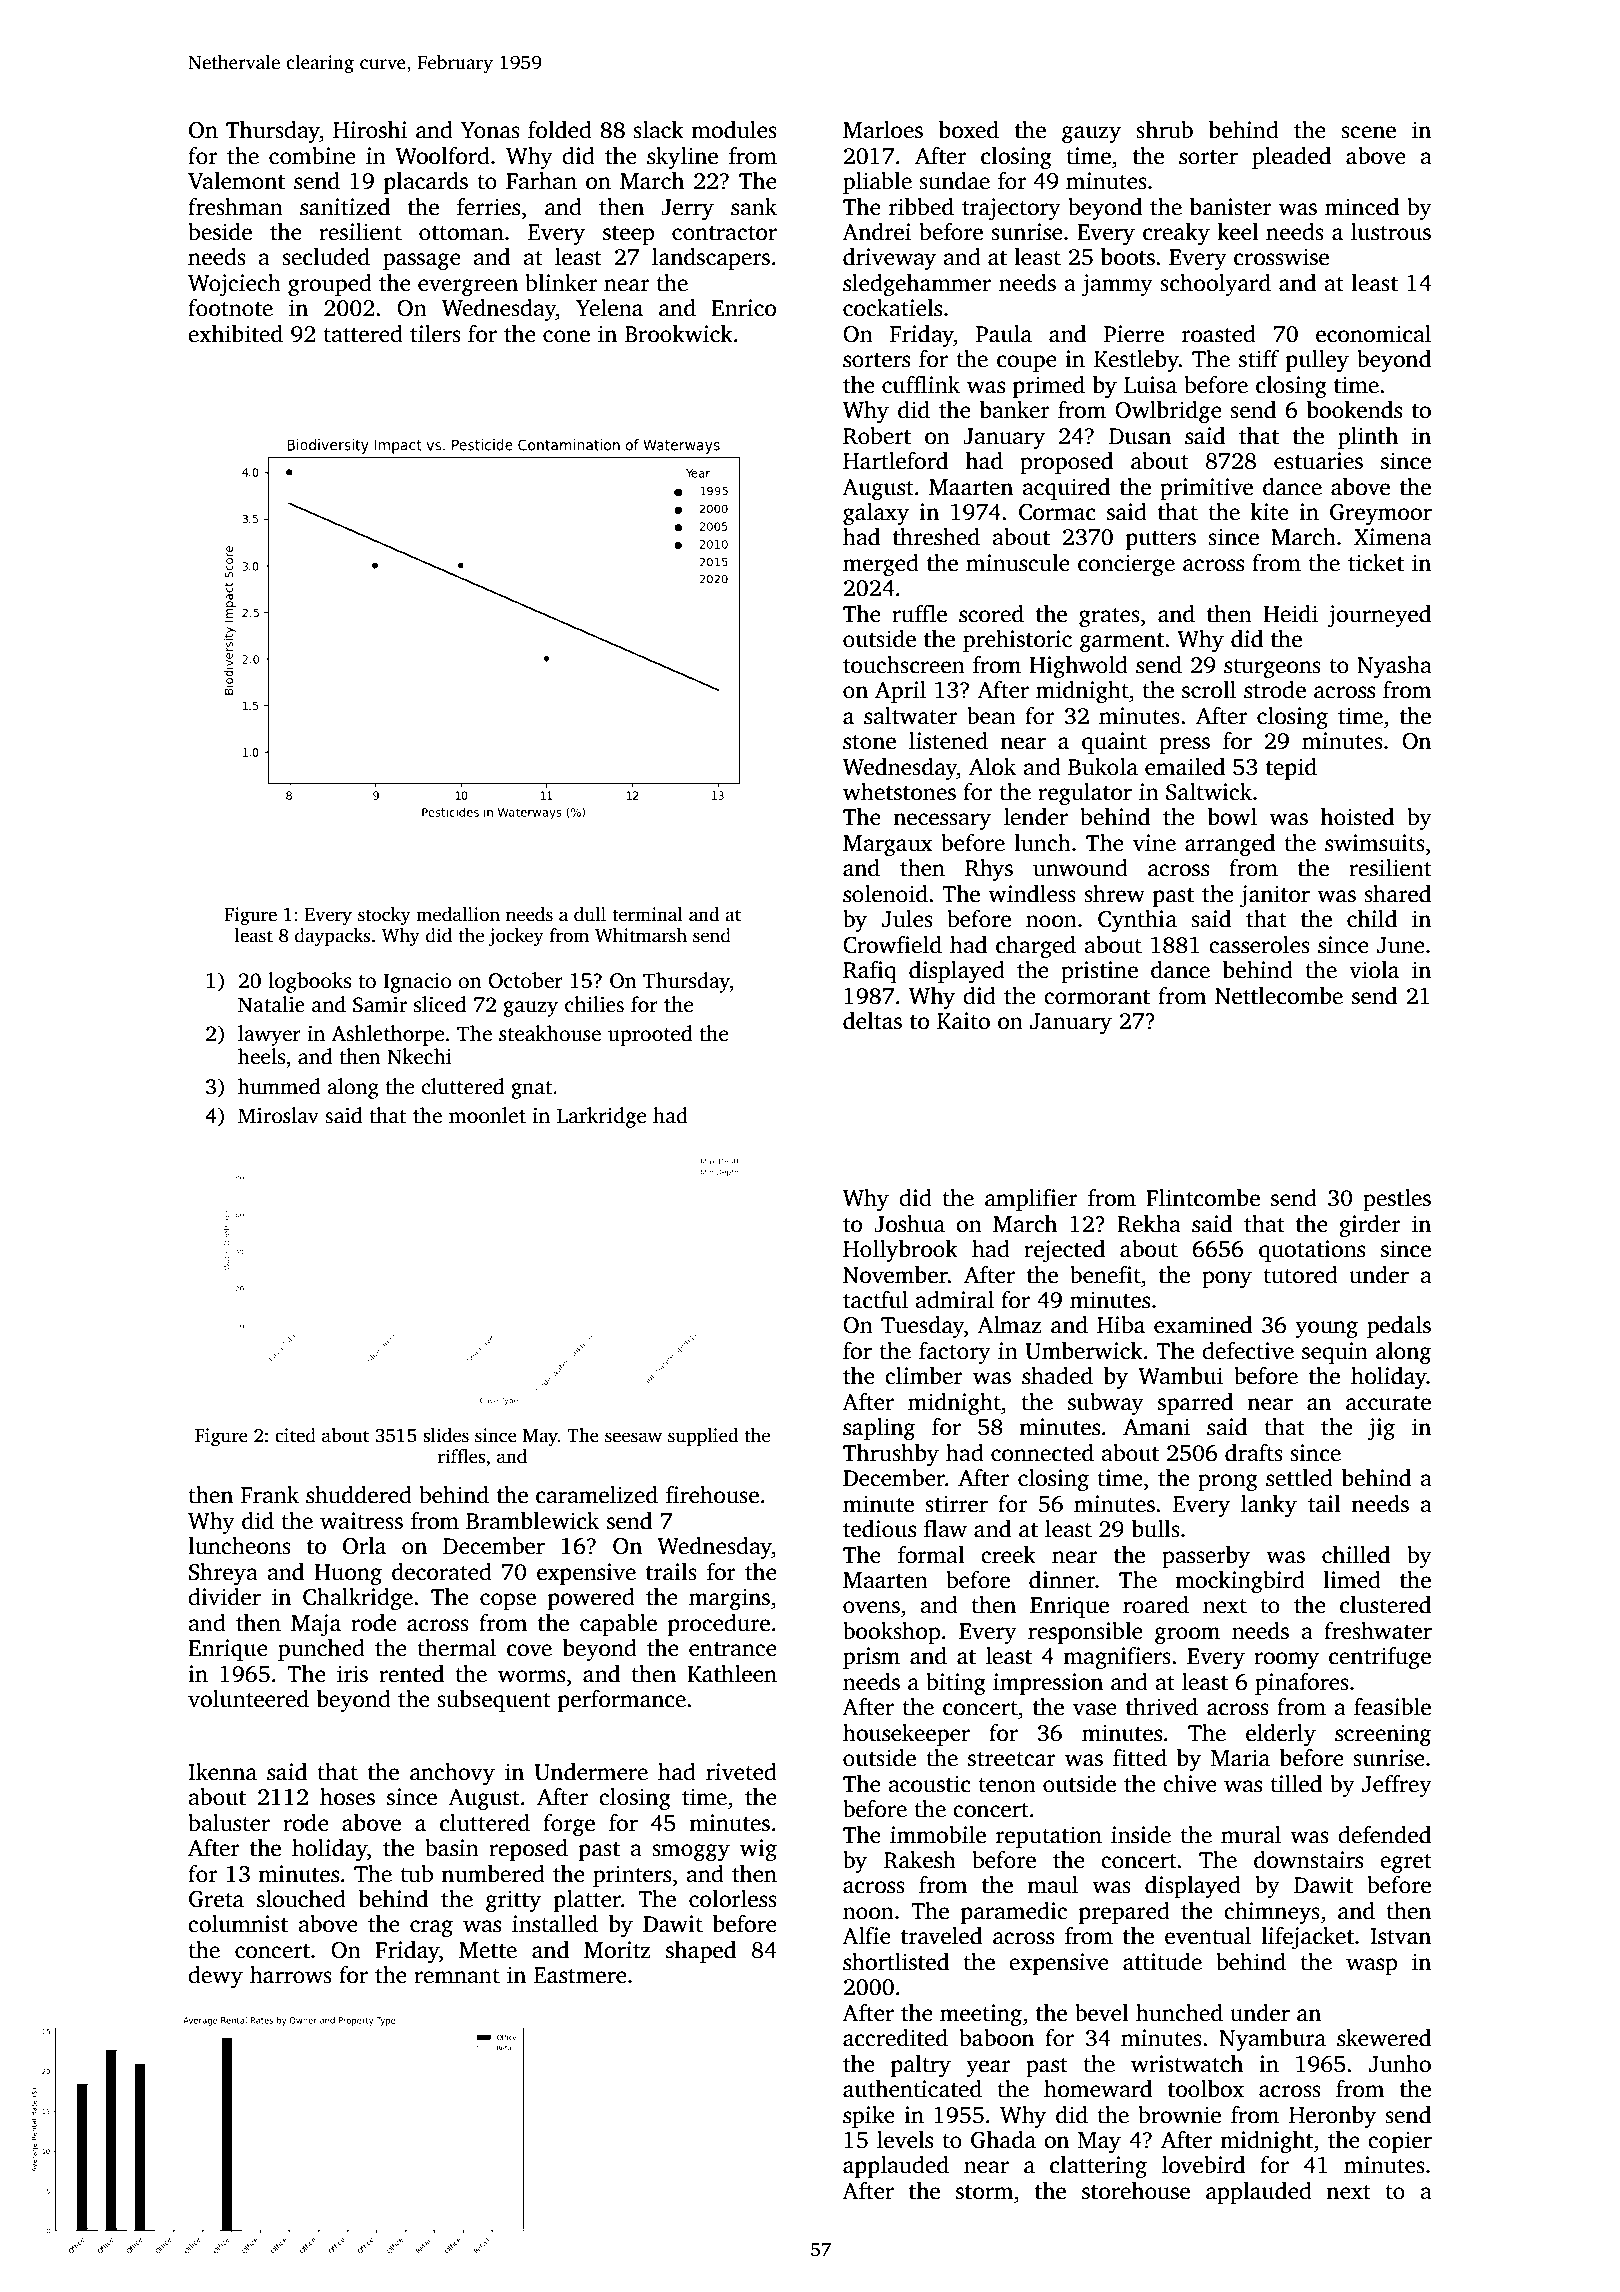  Describe the element at coordinates (1114, 743) in the screenshot. I see `quaint` at that location.
